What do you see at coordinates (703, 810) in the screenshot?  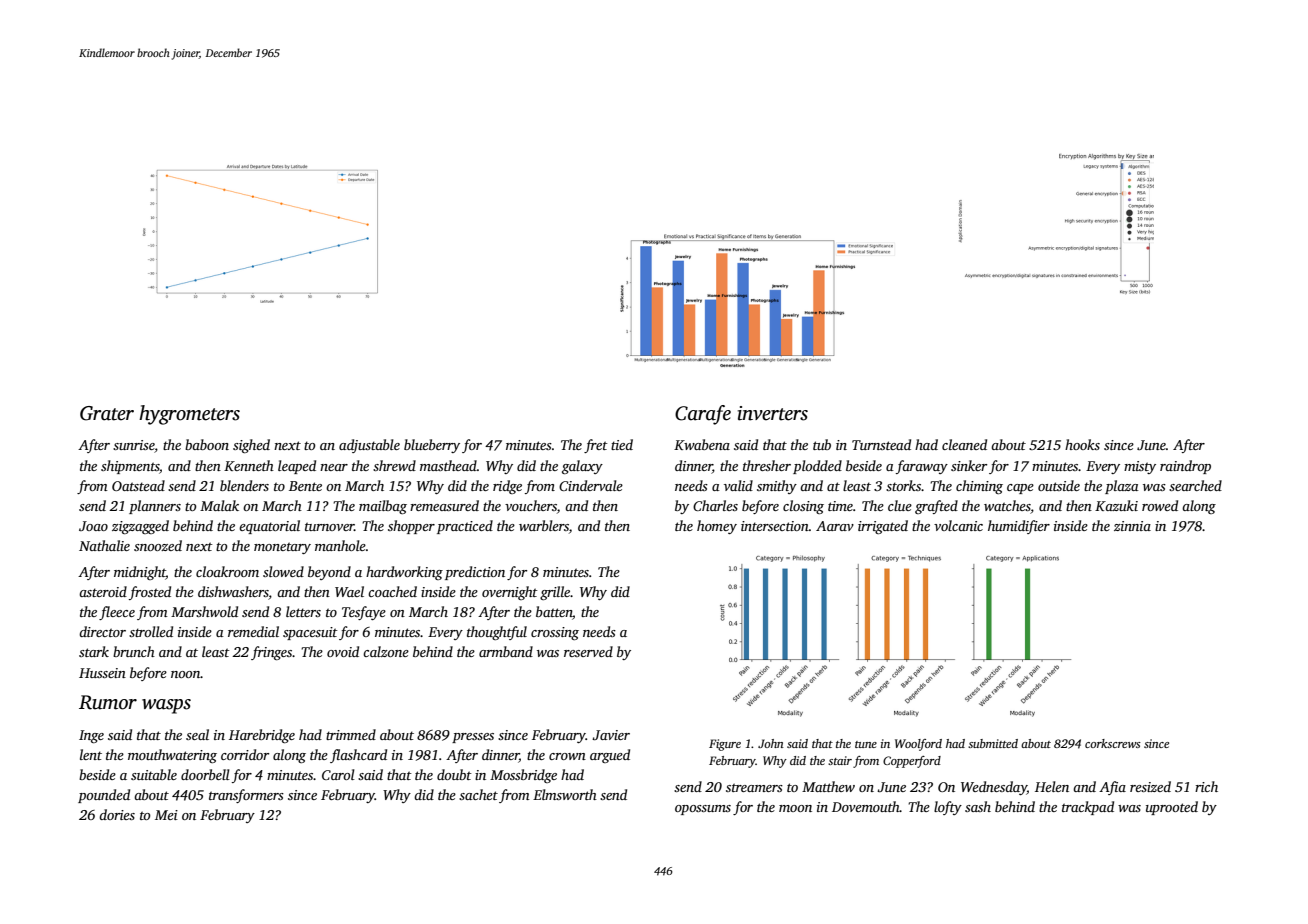 I see `opossums` at bounding box center [703, 810].
